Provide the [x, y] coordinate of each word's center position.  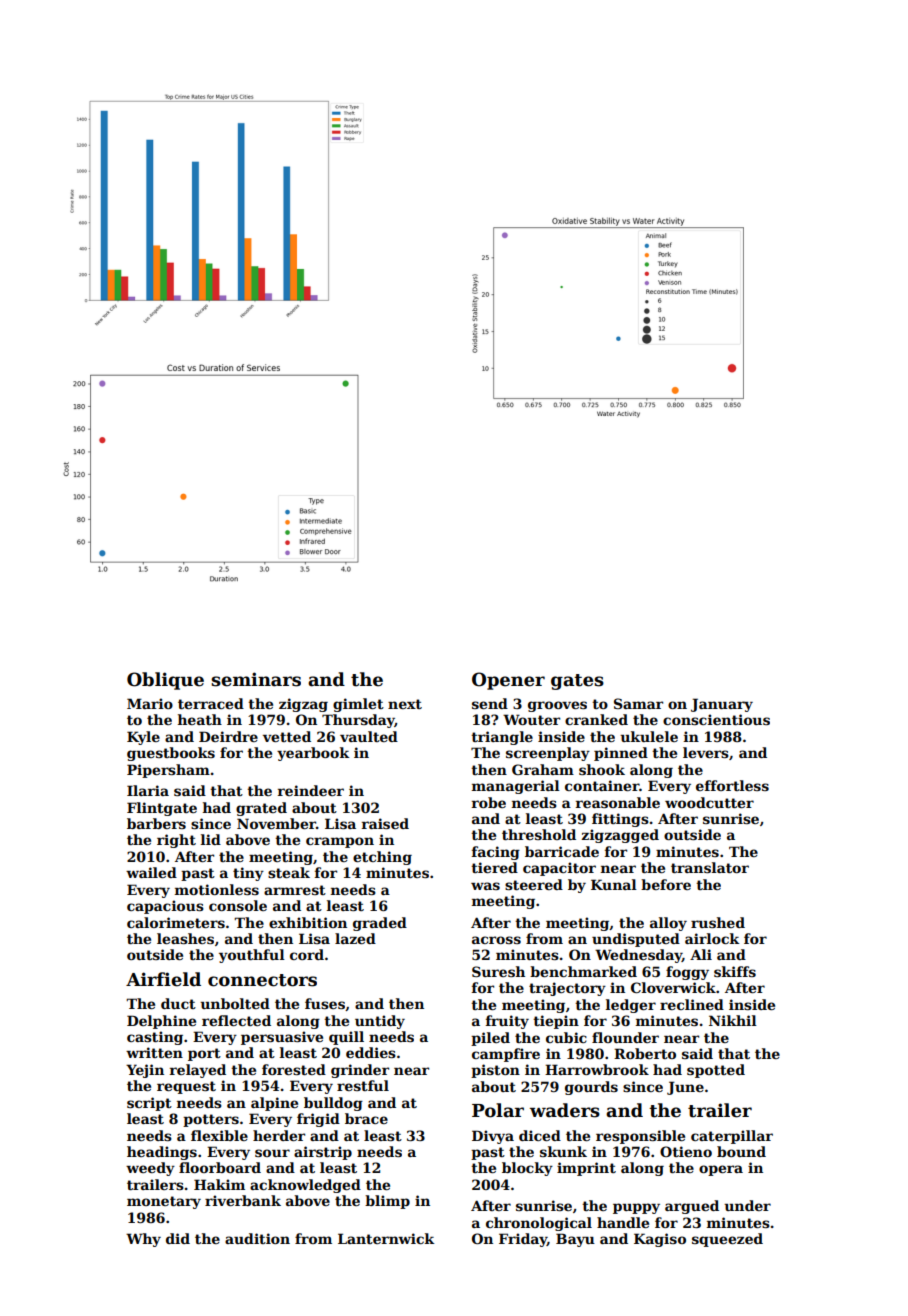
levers [706, 752]
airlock [712, 938]
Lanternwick [386, 1238]
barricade [562, 851]
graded [380, 924]
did [178, 1238]
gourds [591, 1088]
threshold [539, 834]
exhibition [308, 922]
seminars [256, 679]
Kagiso [660, 1240]
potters [211, 1120]
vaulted [369, 736]
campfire [506, 1055]
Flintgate [162, 809]
